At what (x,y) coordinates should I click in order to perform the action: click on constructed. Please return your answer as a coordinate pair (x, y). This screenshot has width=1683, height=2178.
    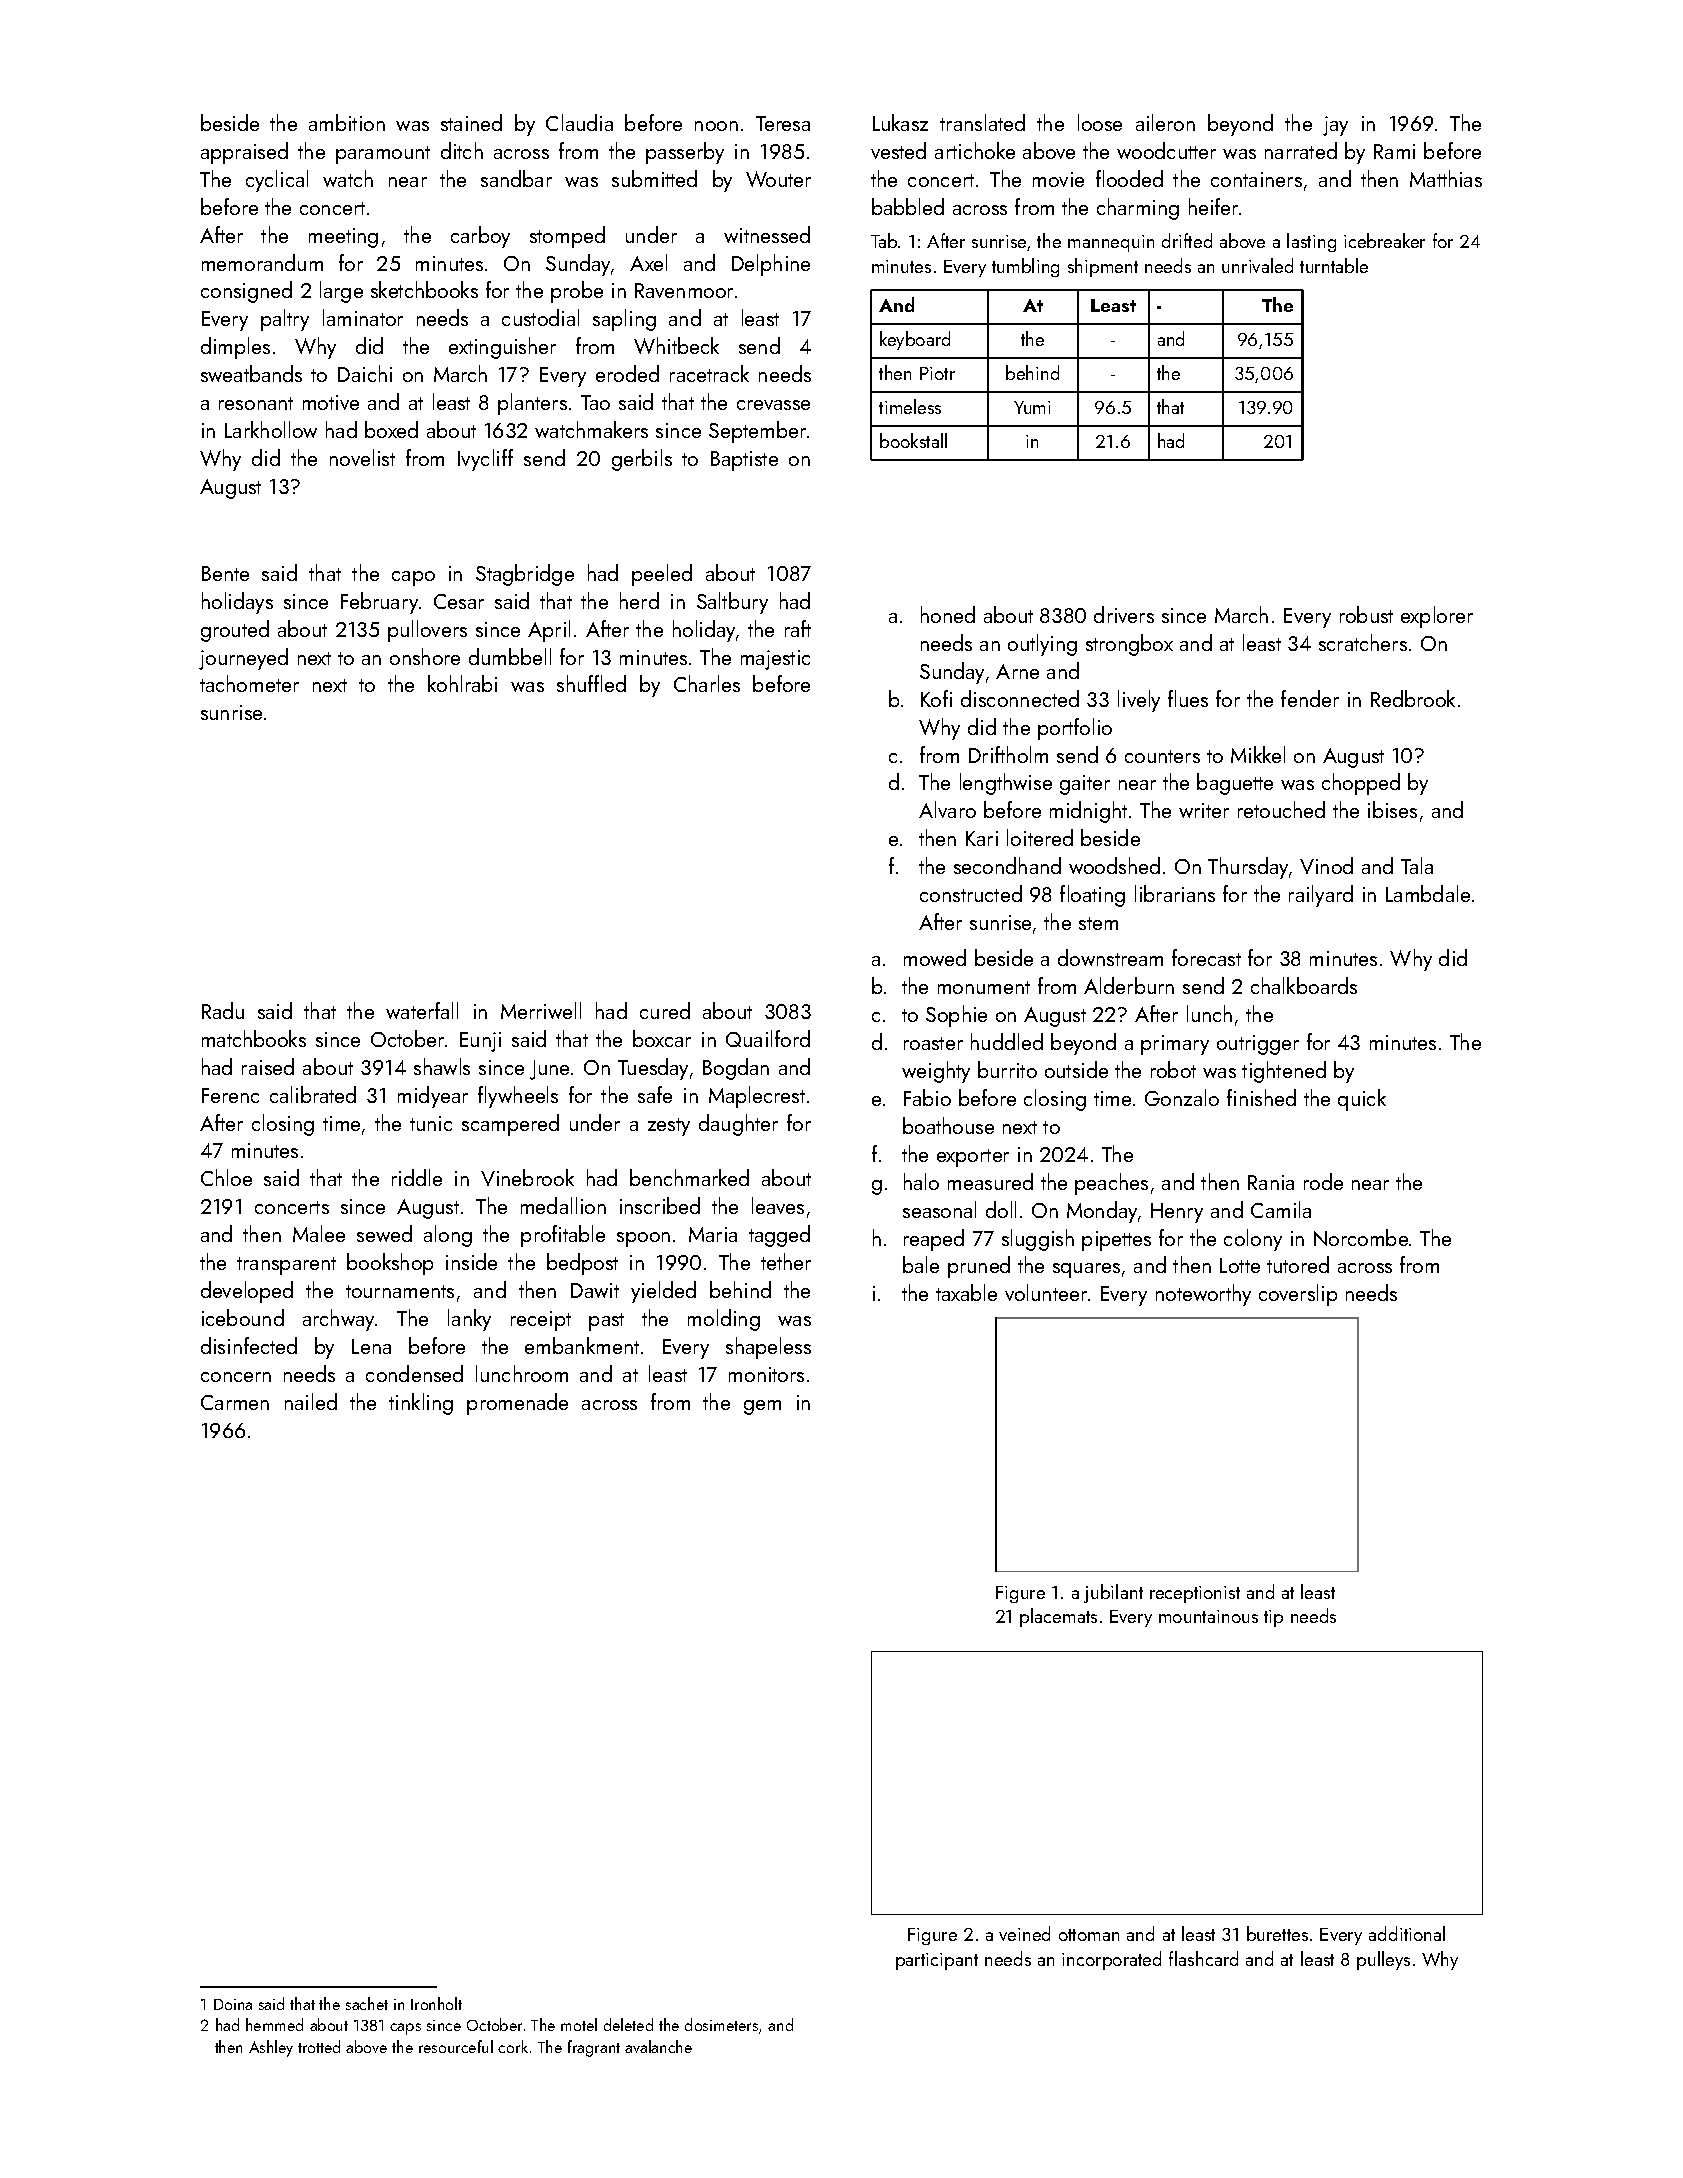
    Looking at the image, I should click on (971, 893).
